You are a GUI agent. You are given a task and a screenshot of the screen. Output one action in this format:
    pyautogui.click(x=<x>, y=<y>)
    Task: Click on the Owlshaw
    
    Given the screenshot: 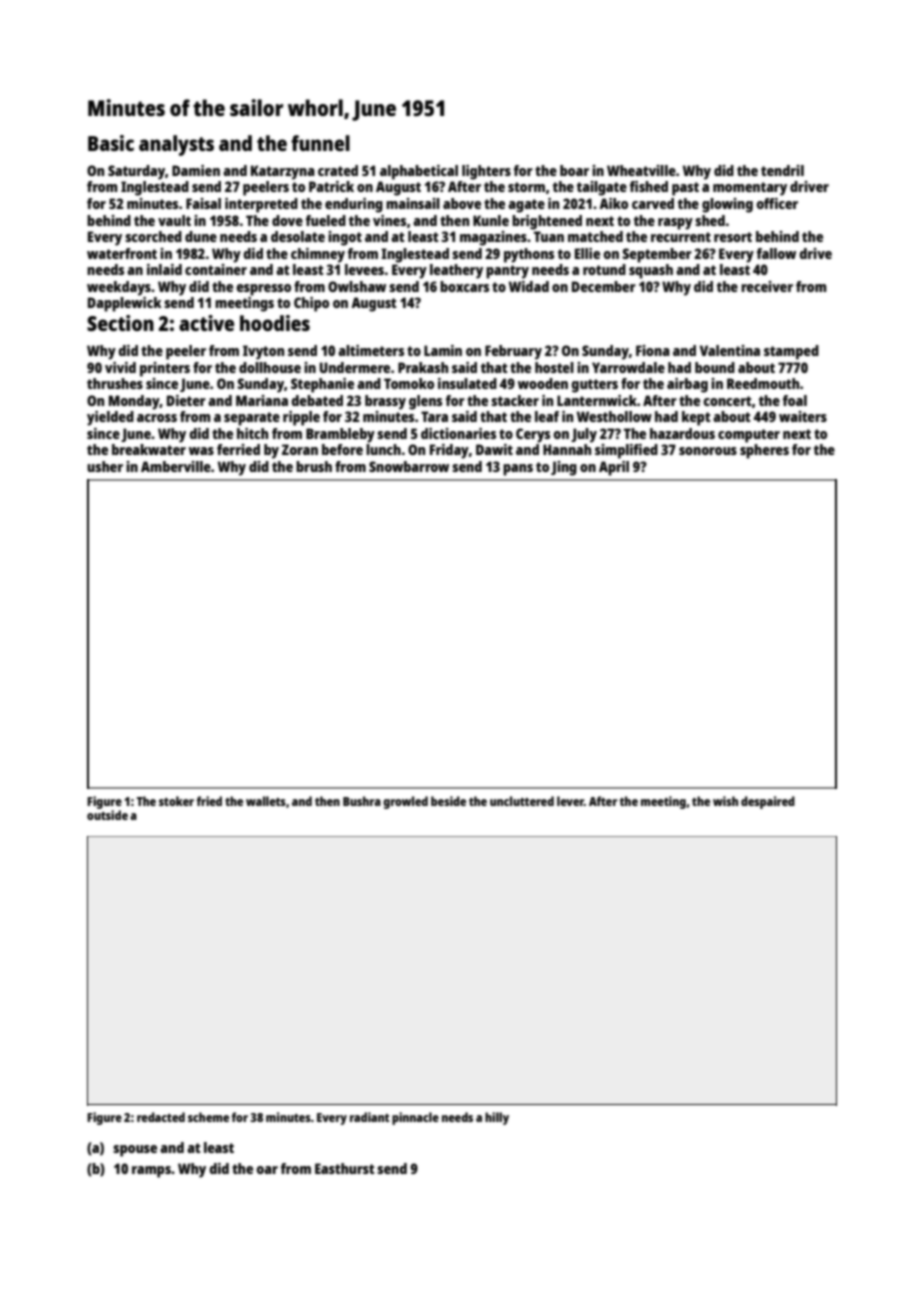 What is the action you would take?
    pyautogui.click(x=357, y=286)
